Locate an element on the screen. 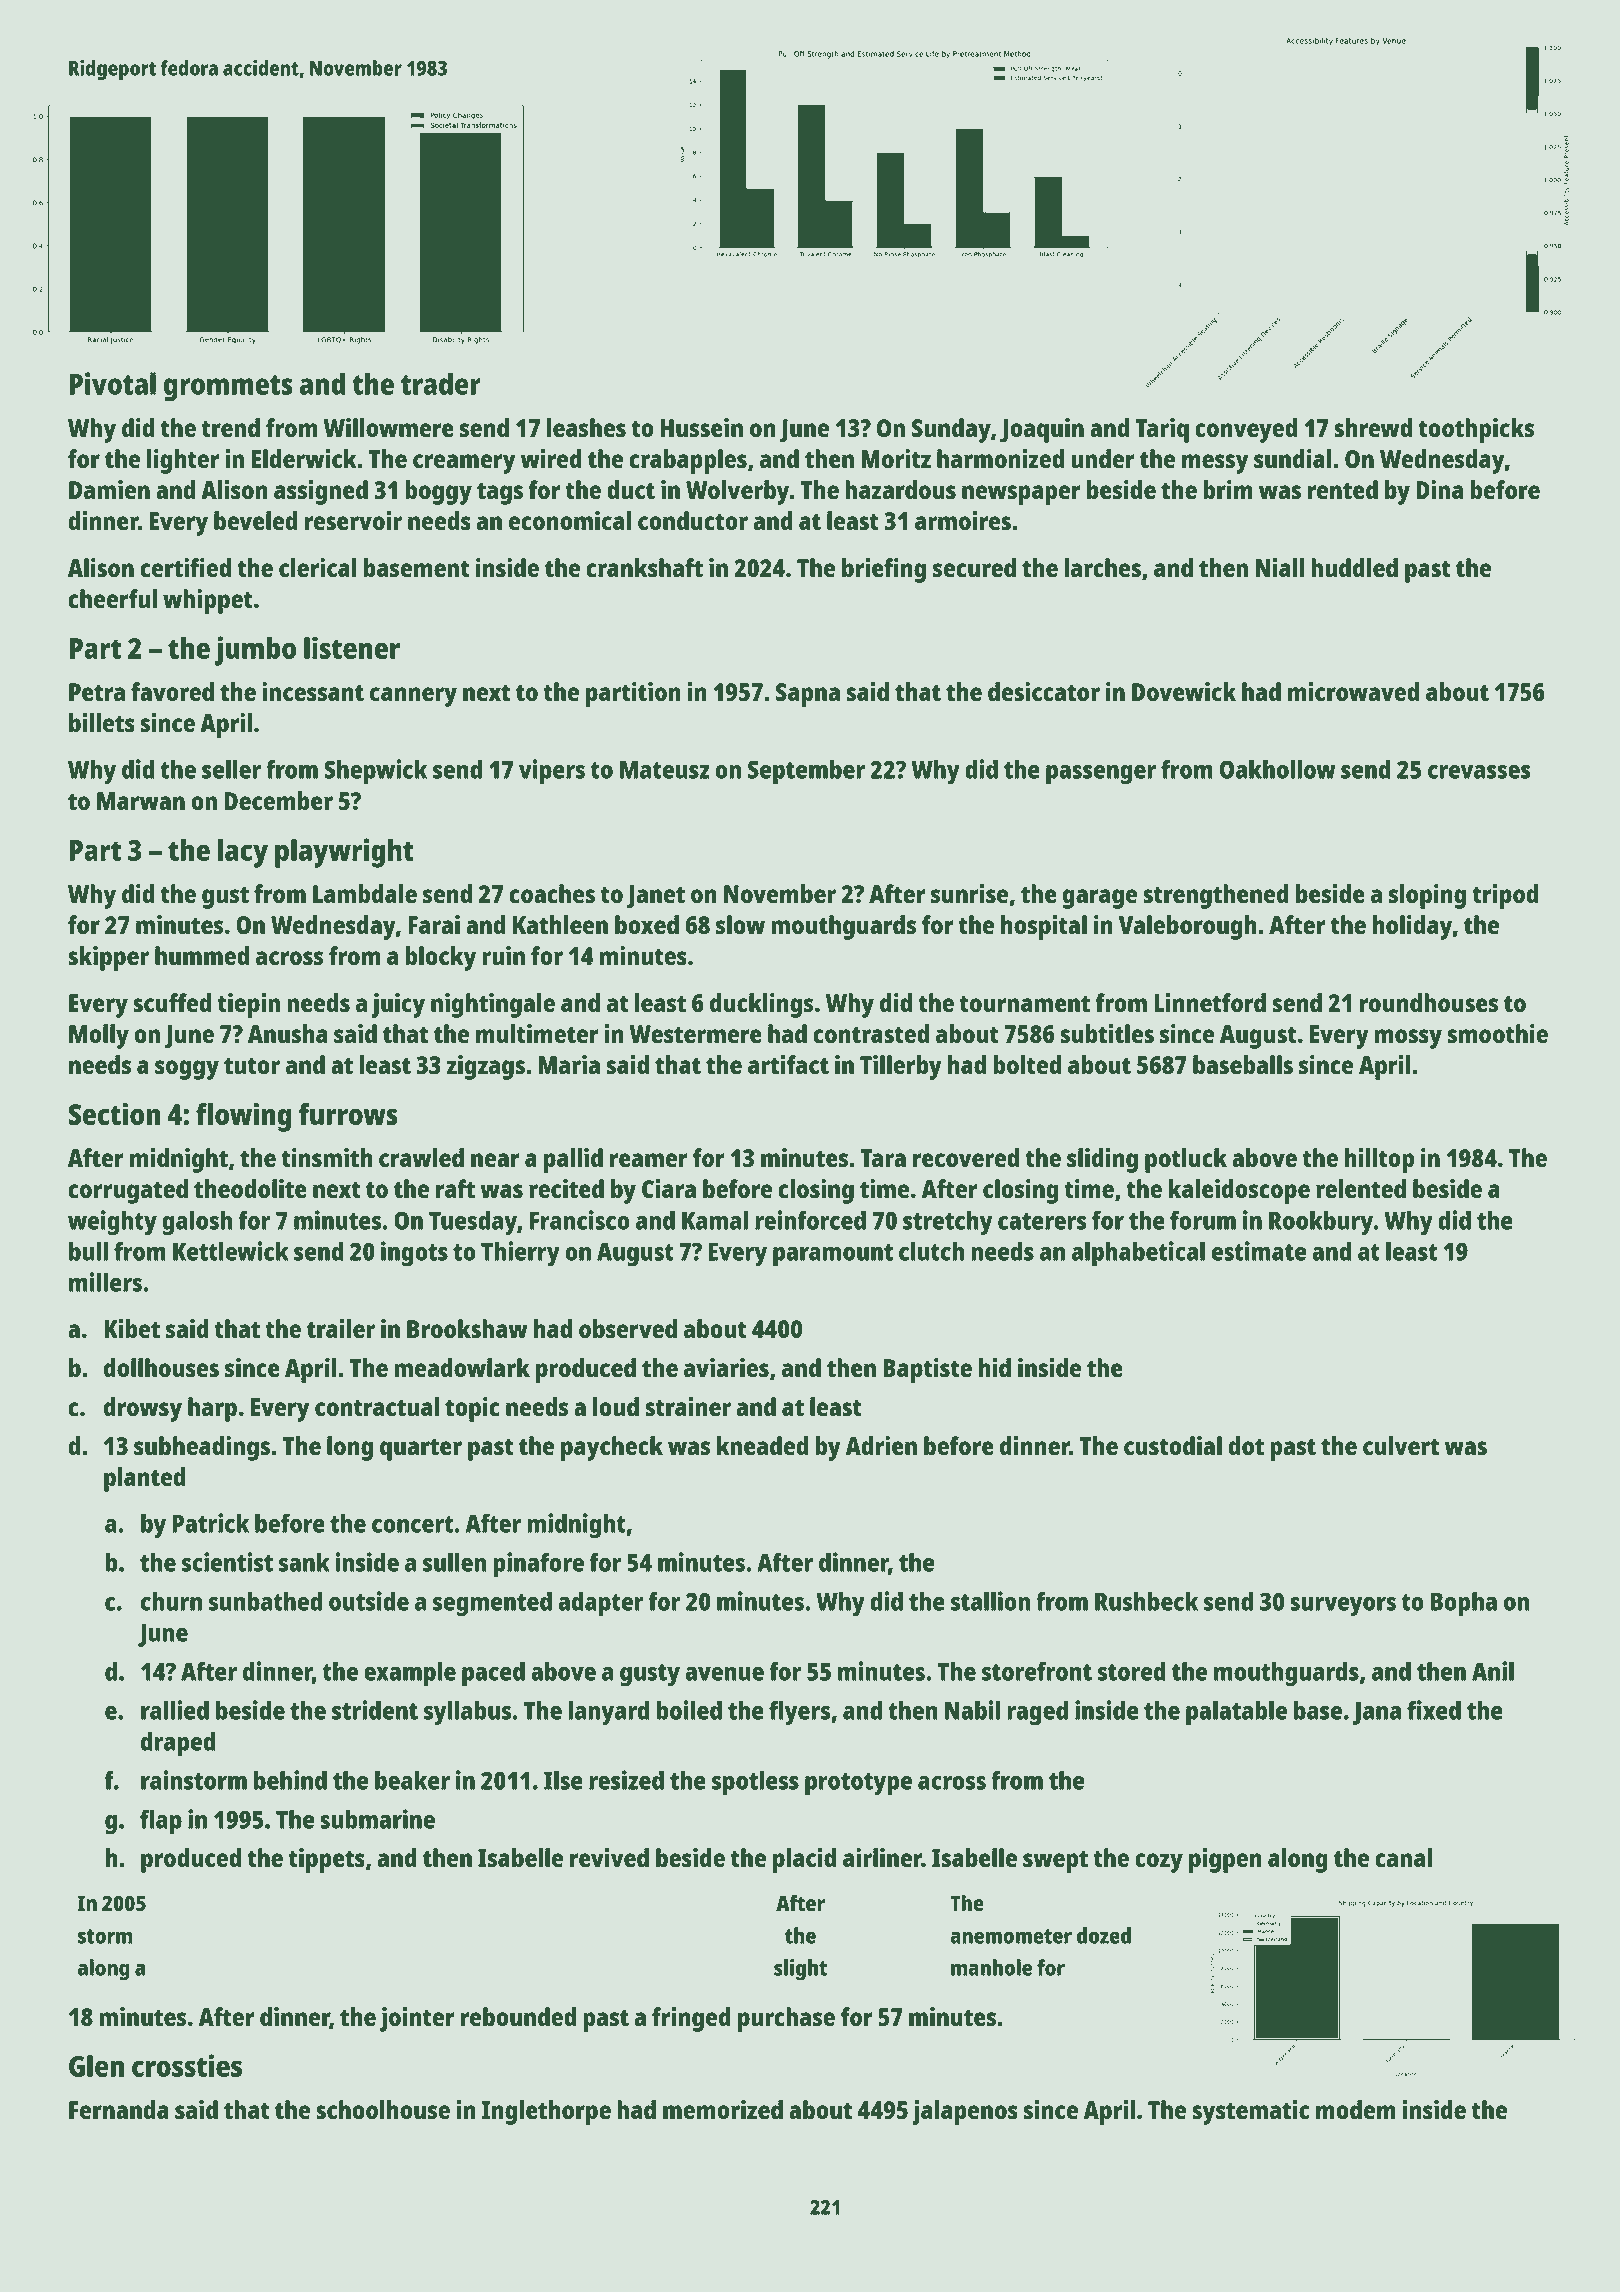  Inglethorpe is located at coordinates (546, 2112).
